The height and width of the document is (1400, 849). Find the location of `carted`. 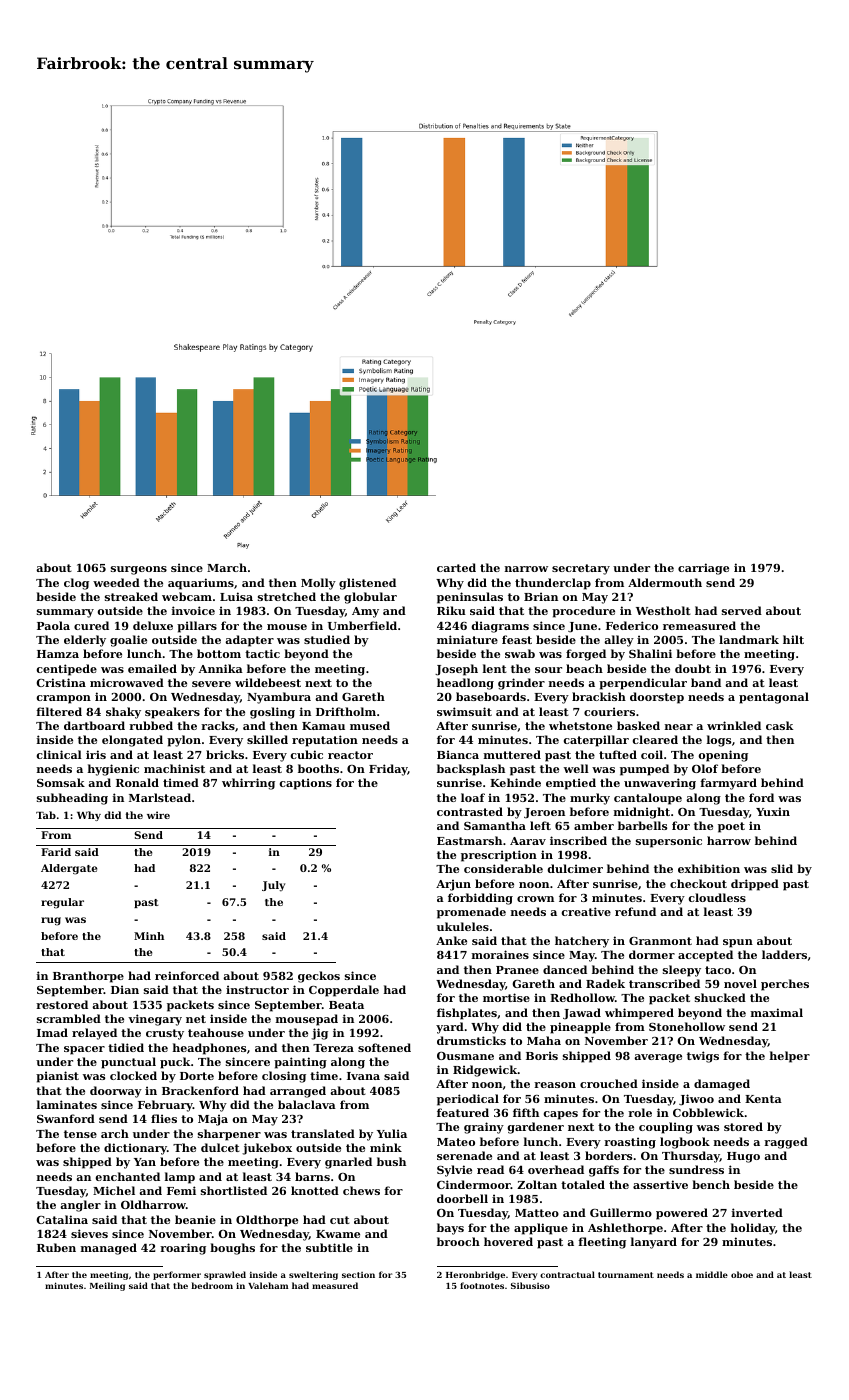

carted is located at coordinates (456, 567).
